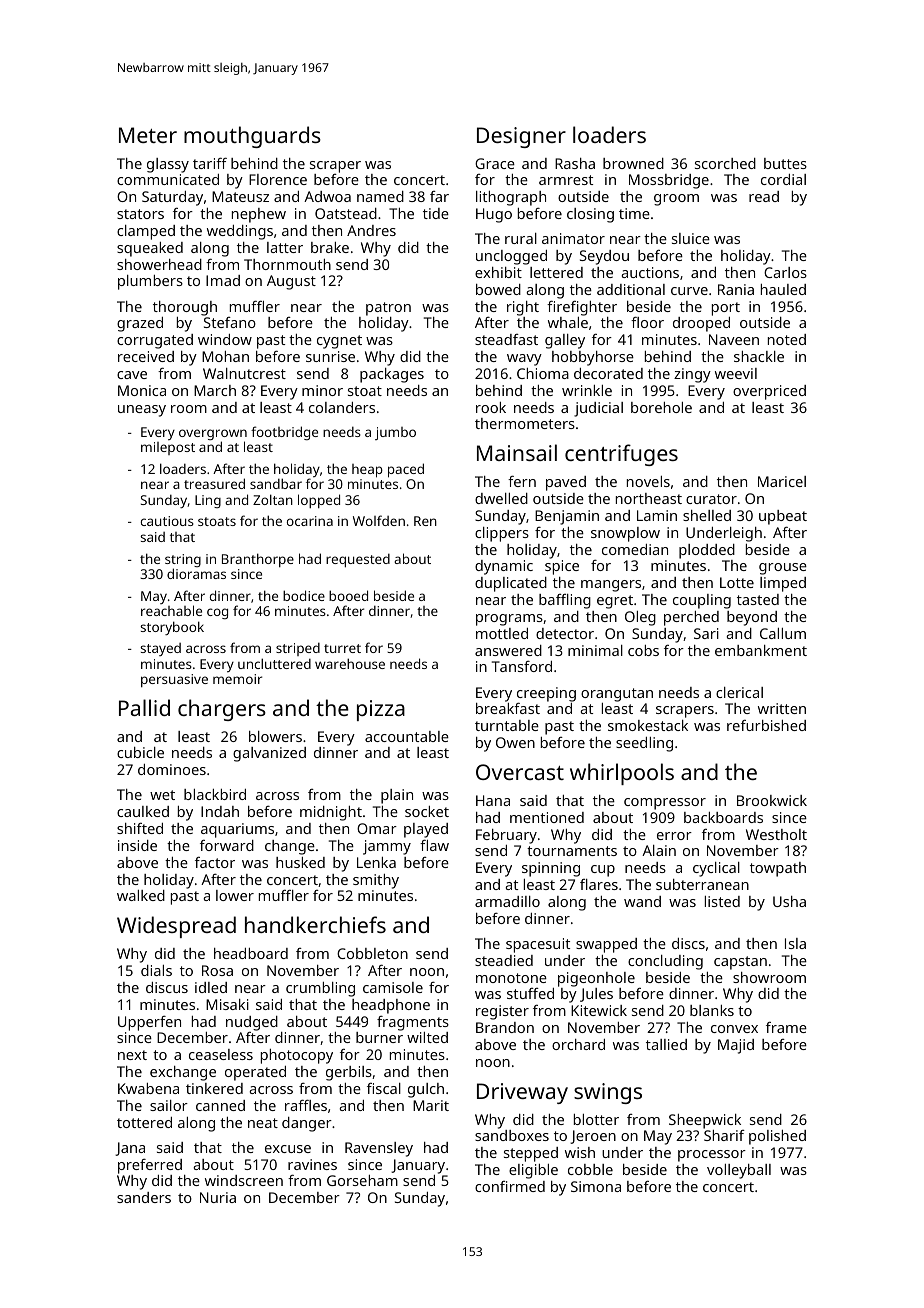 This page has width=924, height=1308. I want to click on handkerchiefs, so click(315, 924).
